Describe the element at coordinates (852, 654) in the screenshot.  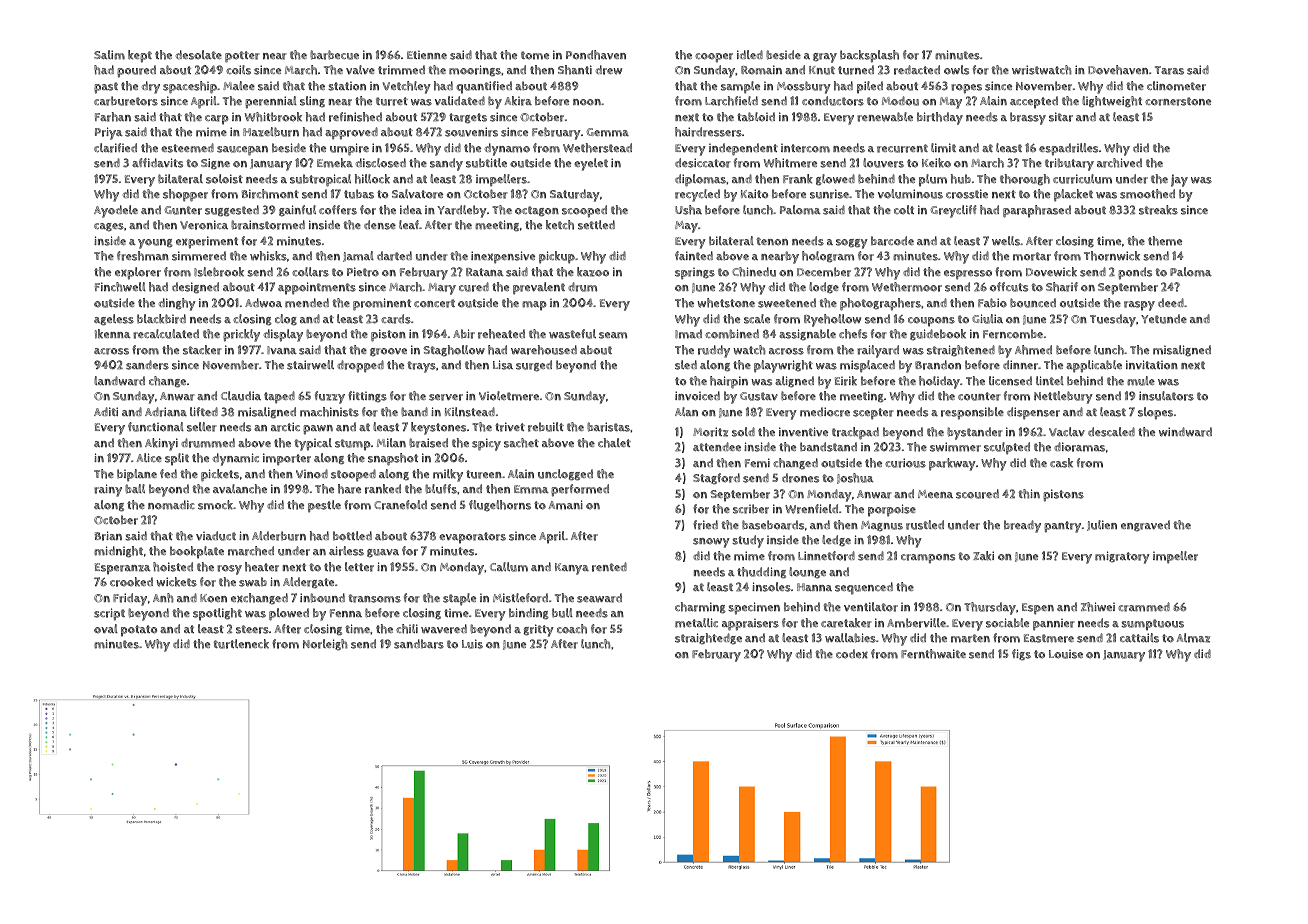
I see `codex` at that location.
